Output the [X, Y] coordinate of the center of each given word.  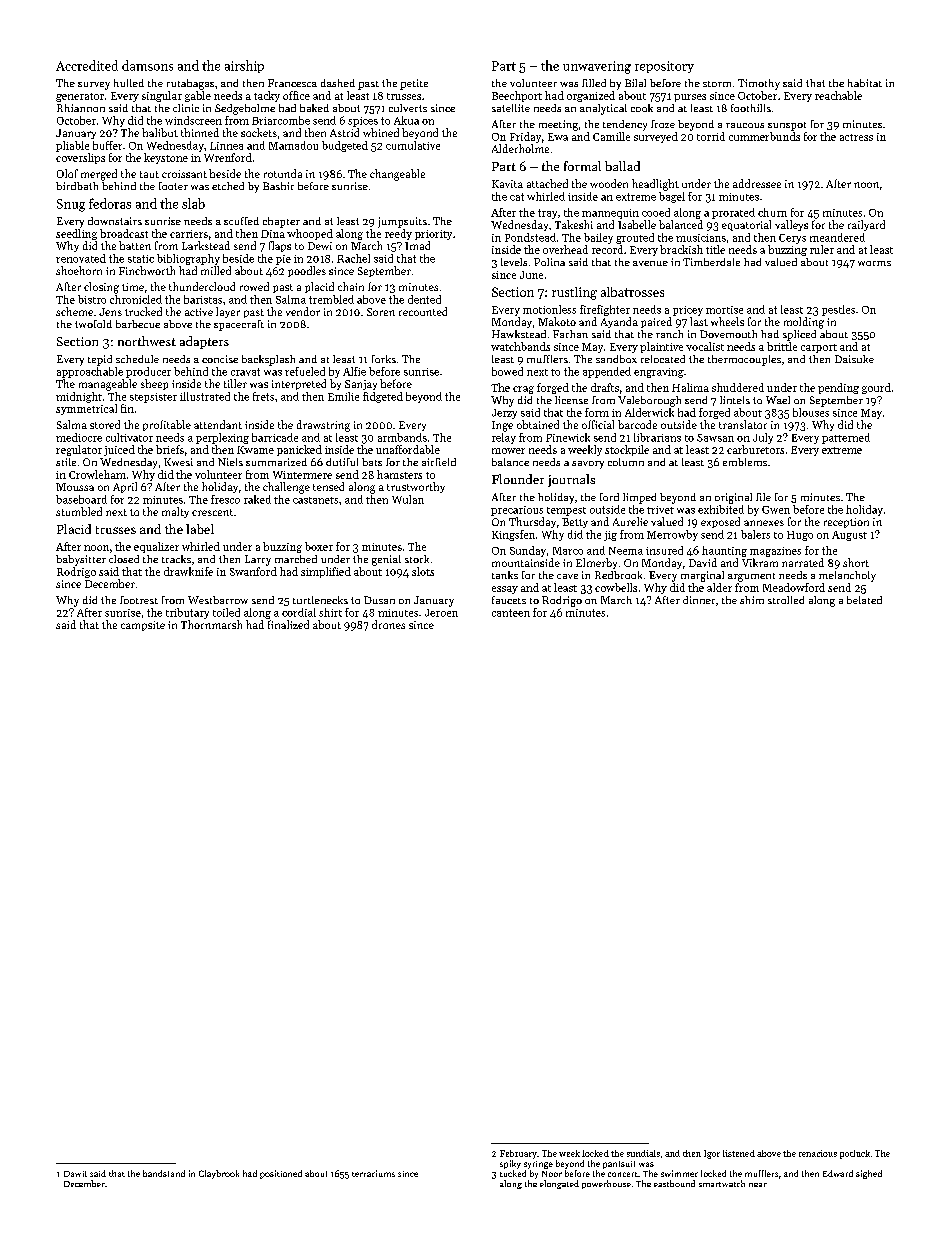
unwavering [597, 67]
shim [752, 600]
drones [388, 624]
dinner [699, 600]
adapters [204, 342]
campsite [143, 626]
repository [664, 67]
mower [508, 451]
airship [244, 66]
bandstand [164, 1173]
